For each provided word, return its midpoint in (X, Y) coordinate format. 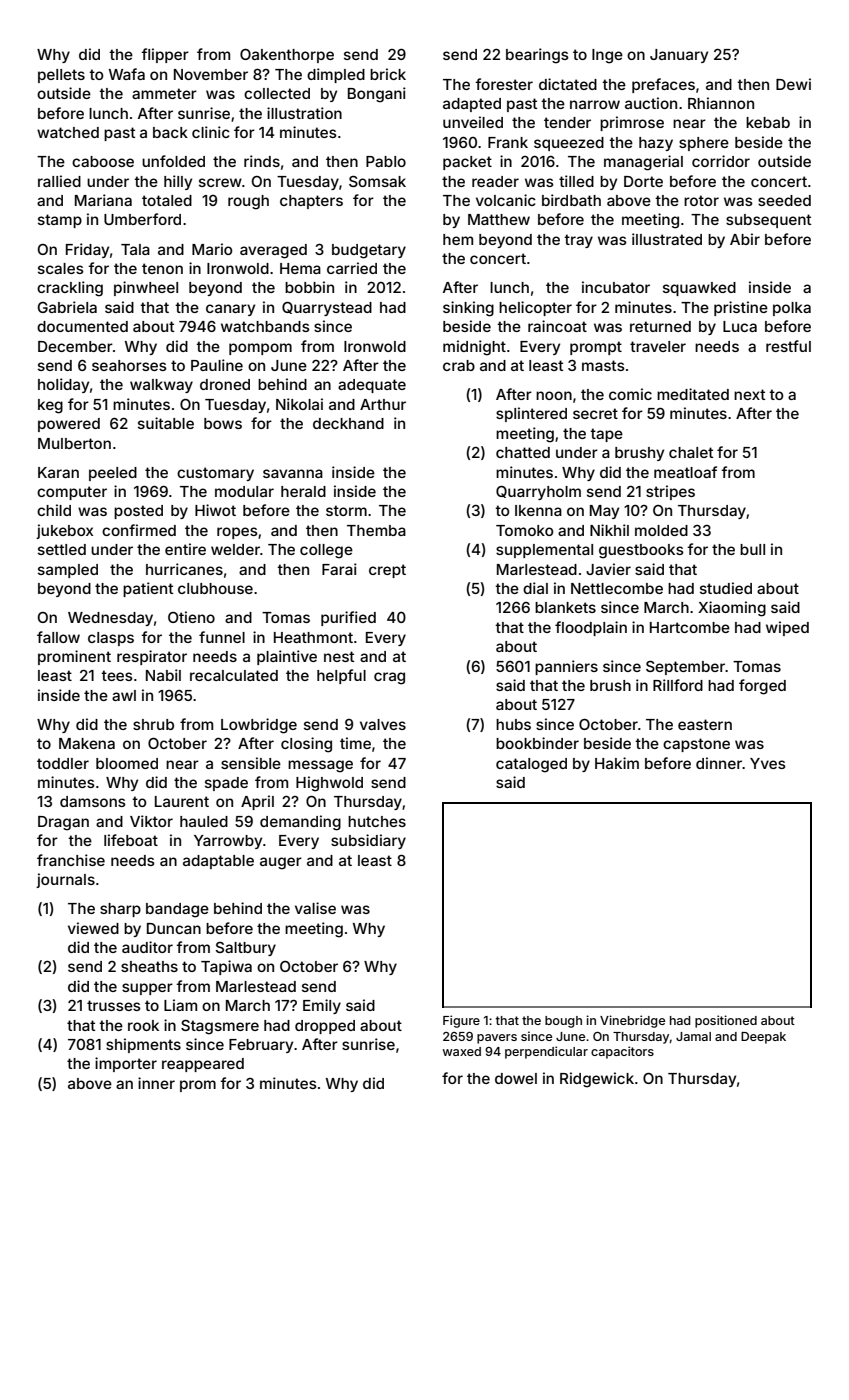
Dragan (63, 823)
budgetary (369, 251)
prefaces (663, 85)
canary (230, 310)
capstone (696, 745)
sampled (68, 571)
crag (389, 678)
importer (126, 1064)
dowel (516, 1078)
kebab (768, 122)
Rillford (678, 685)
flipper (165, 55)
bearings (537, 56)
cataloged (531, 765)
